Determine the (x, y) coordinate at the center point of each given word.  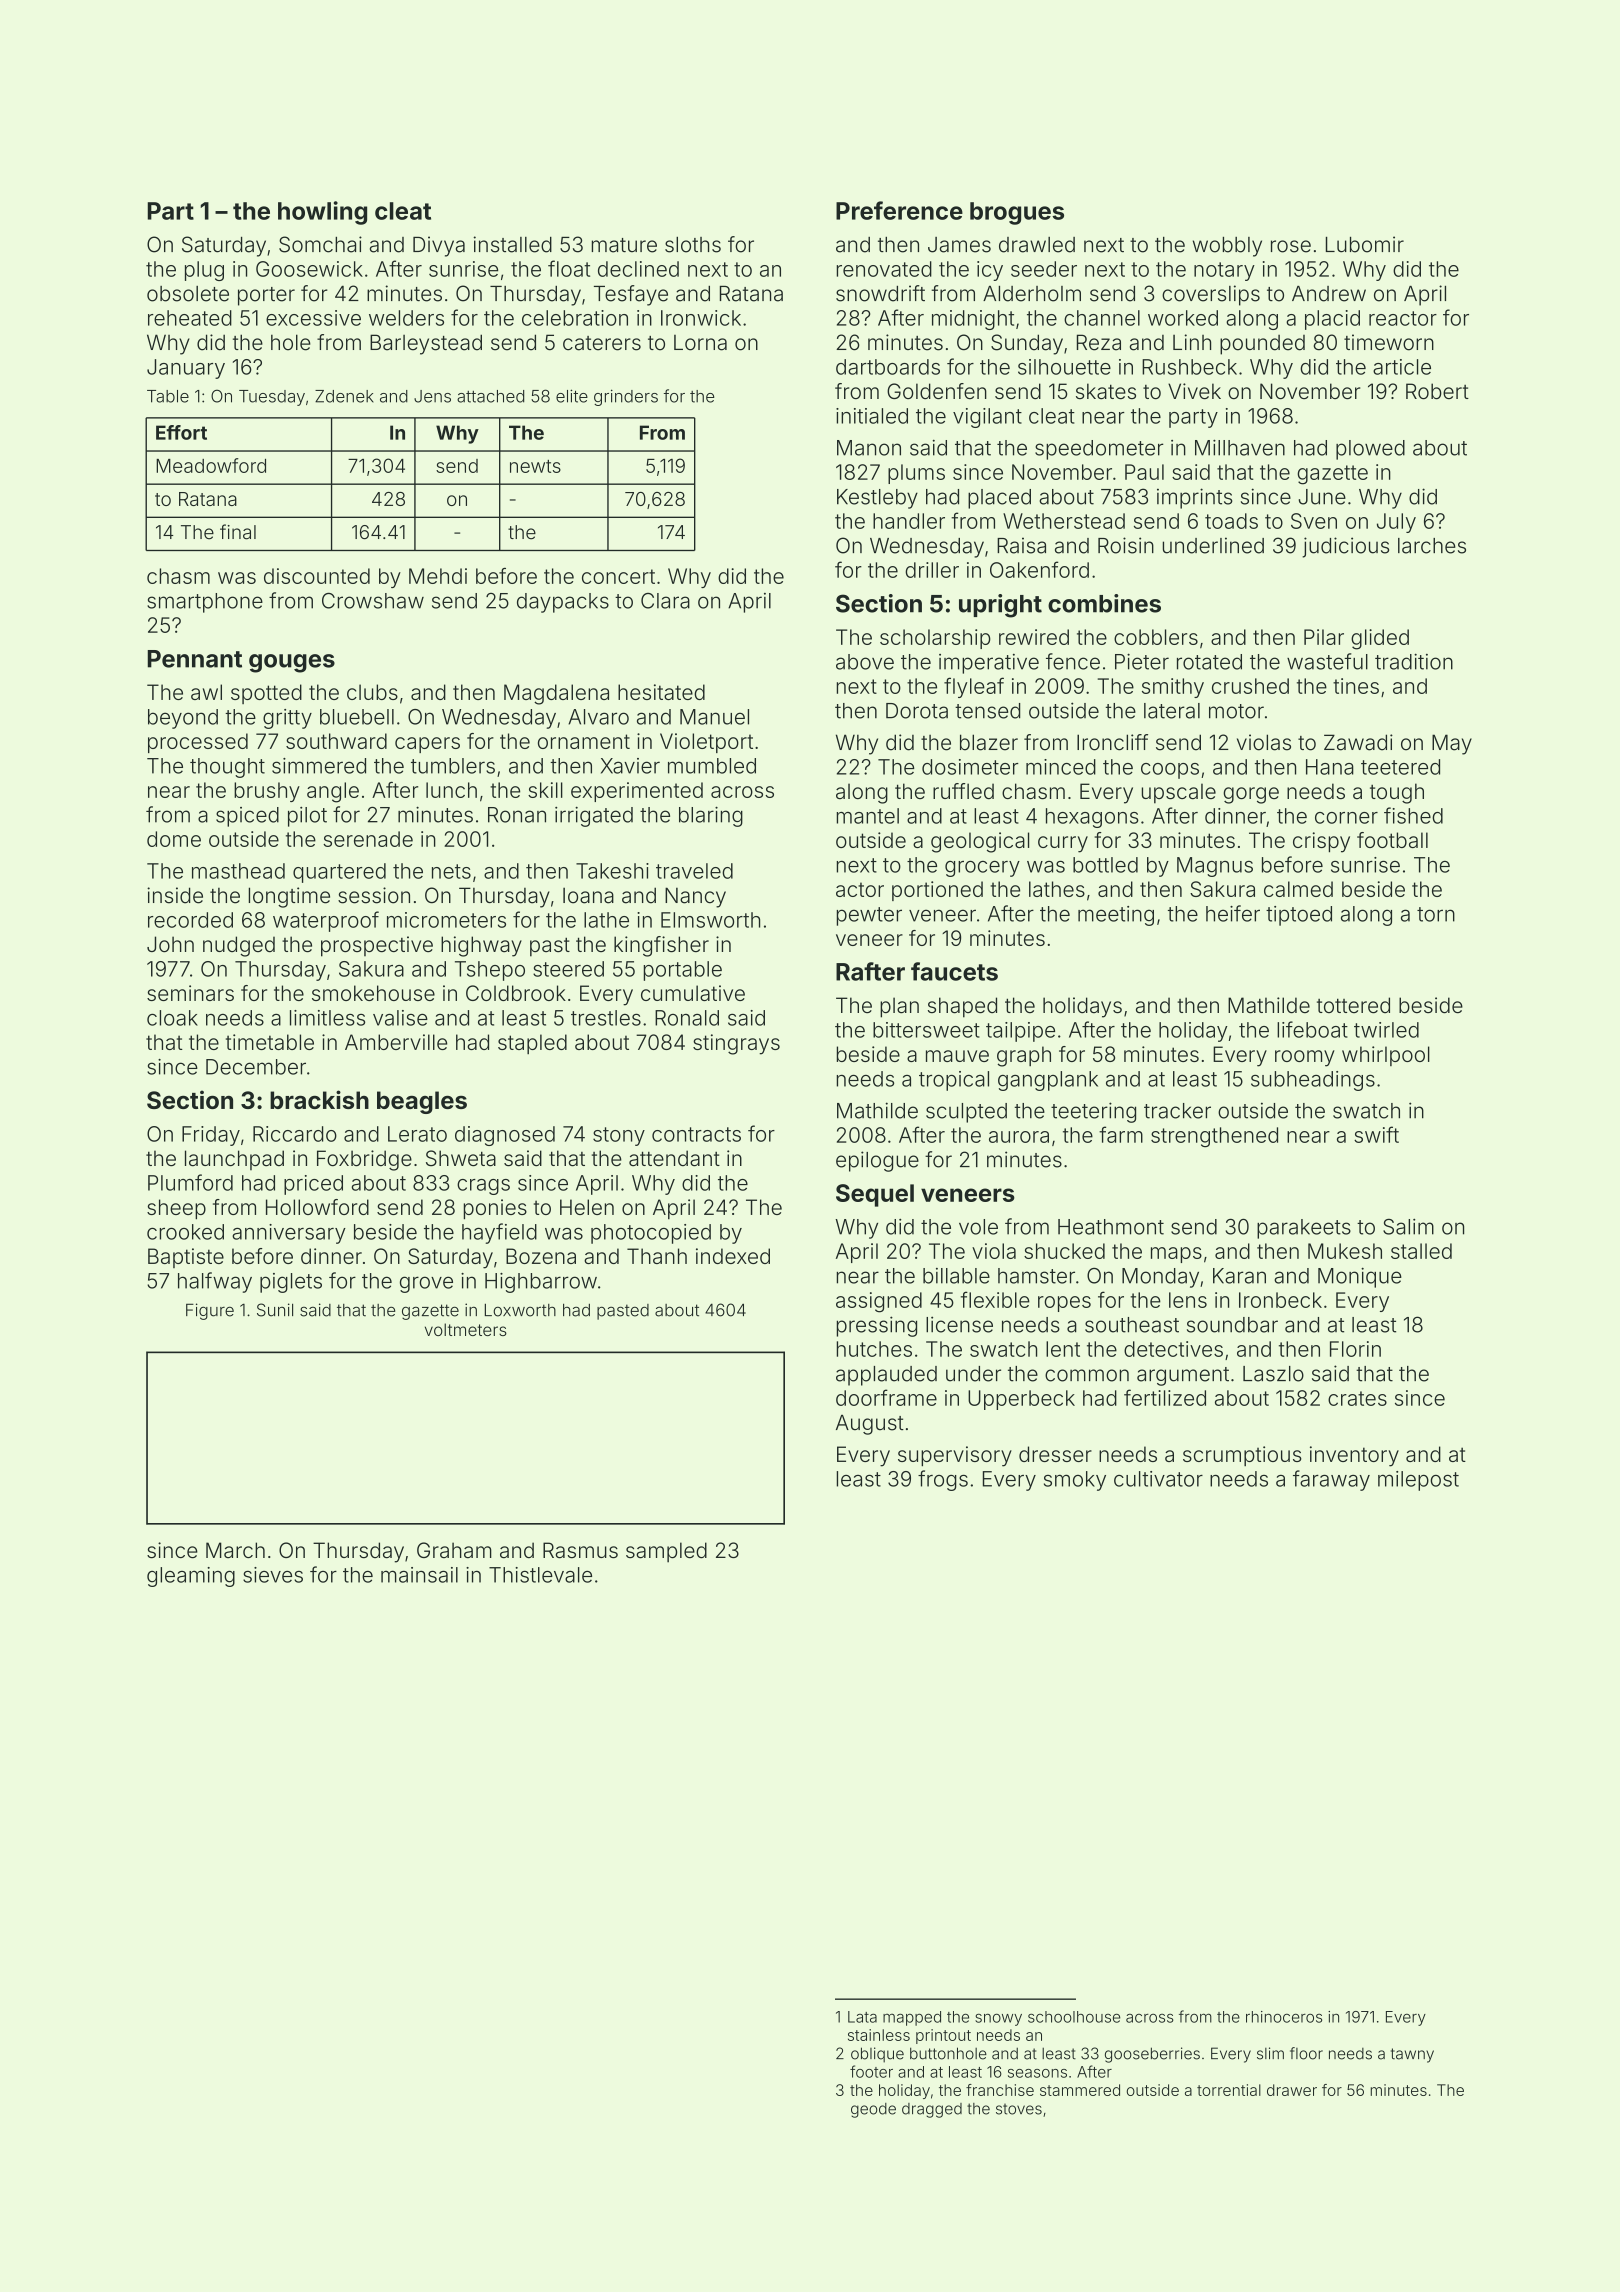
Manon (869, 448)
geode (873, 2110)
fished (1413, 815)
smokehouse (373, 993)
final (238, 532)
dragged (932, 2110)
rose (1291, 246)
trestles (606, 1018)
